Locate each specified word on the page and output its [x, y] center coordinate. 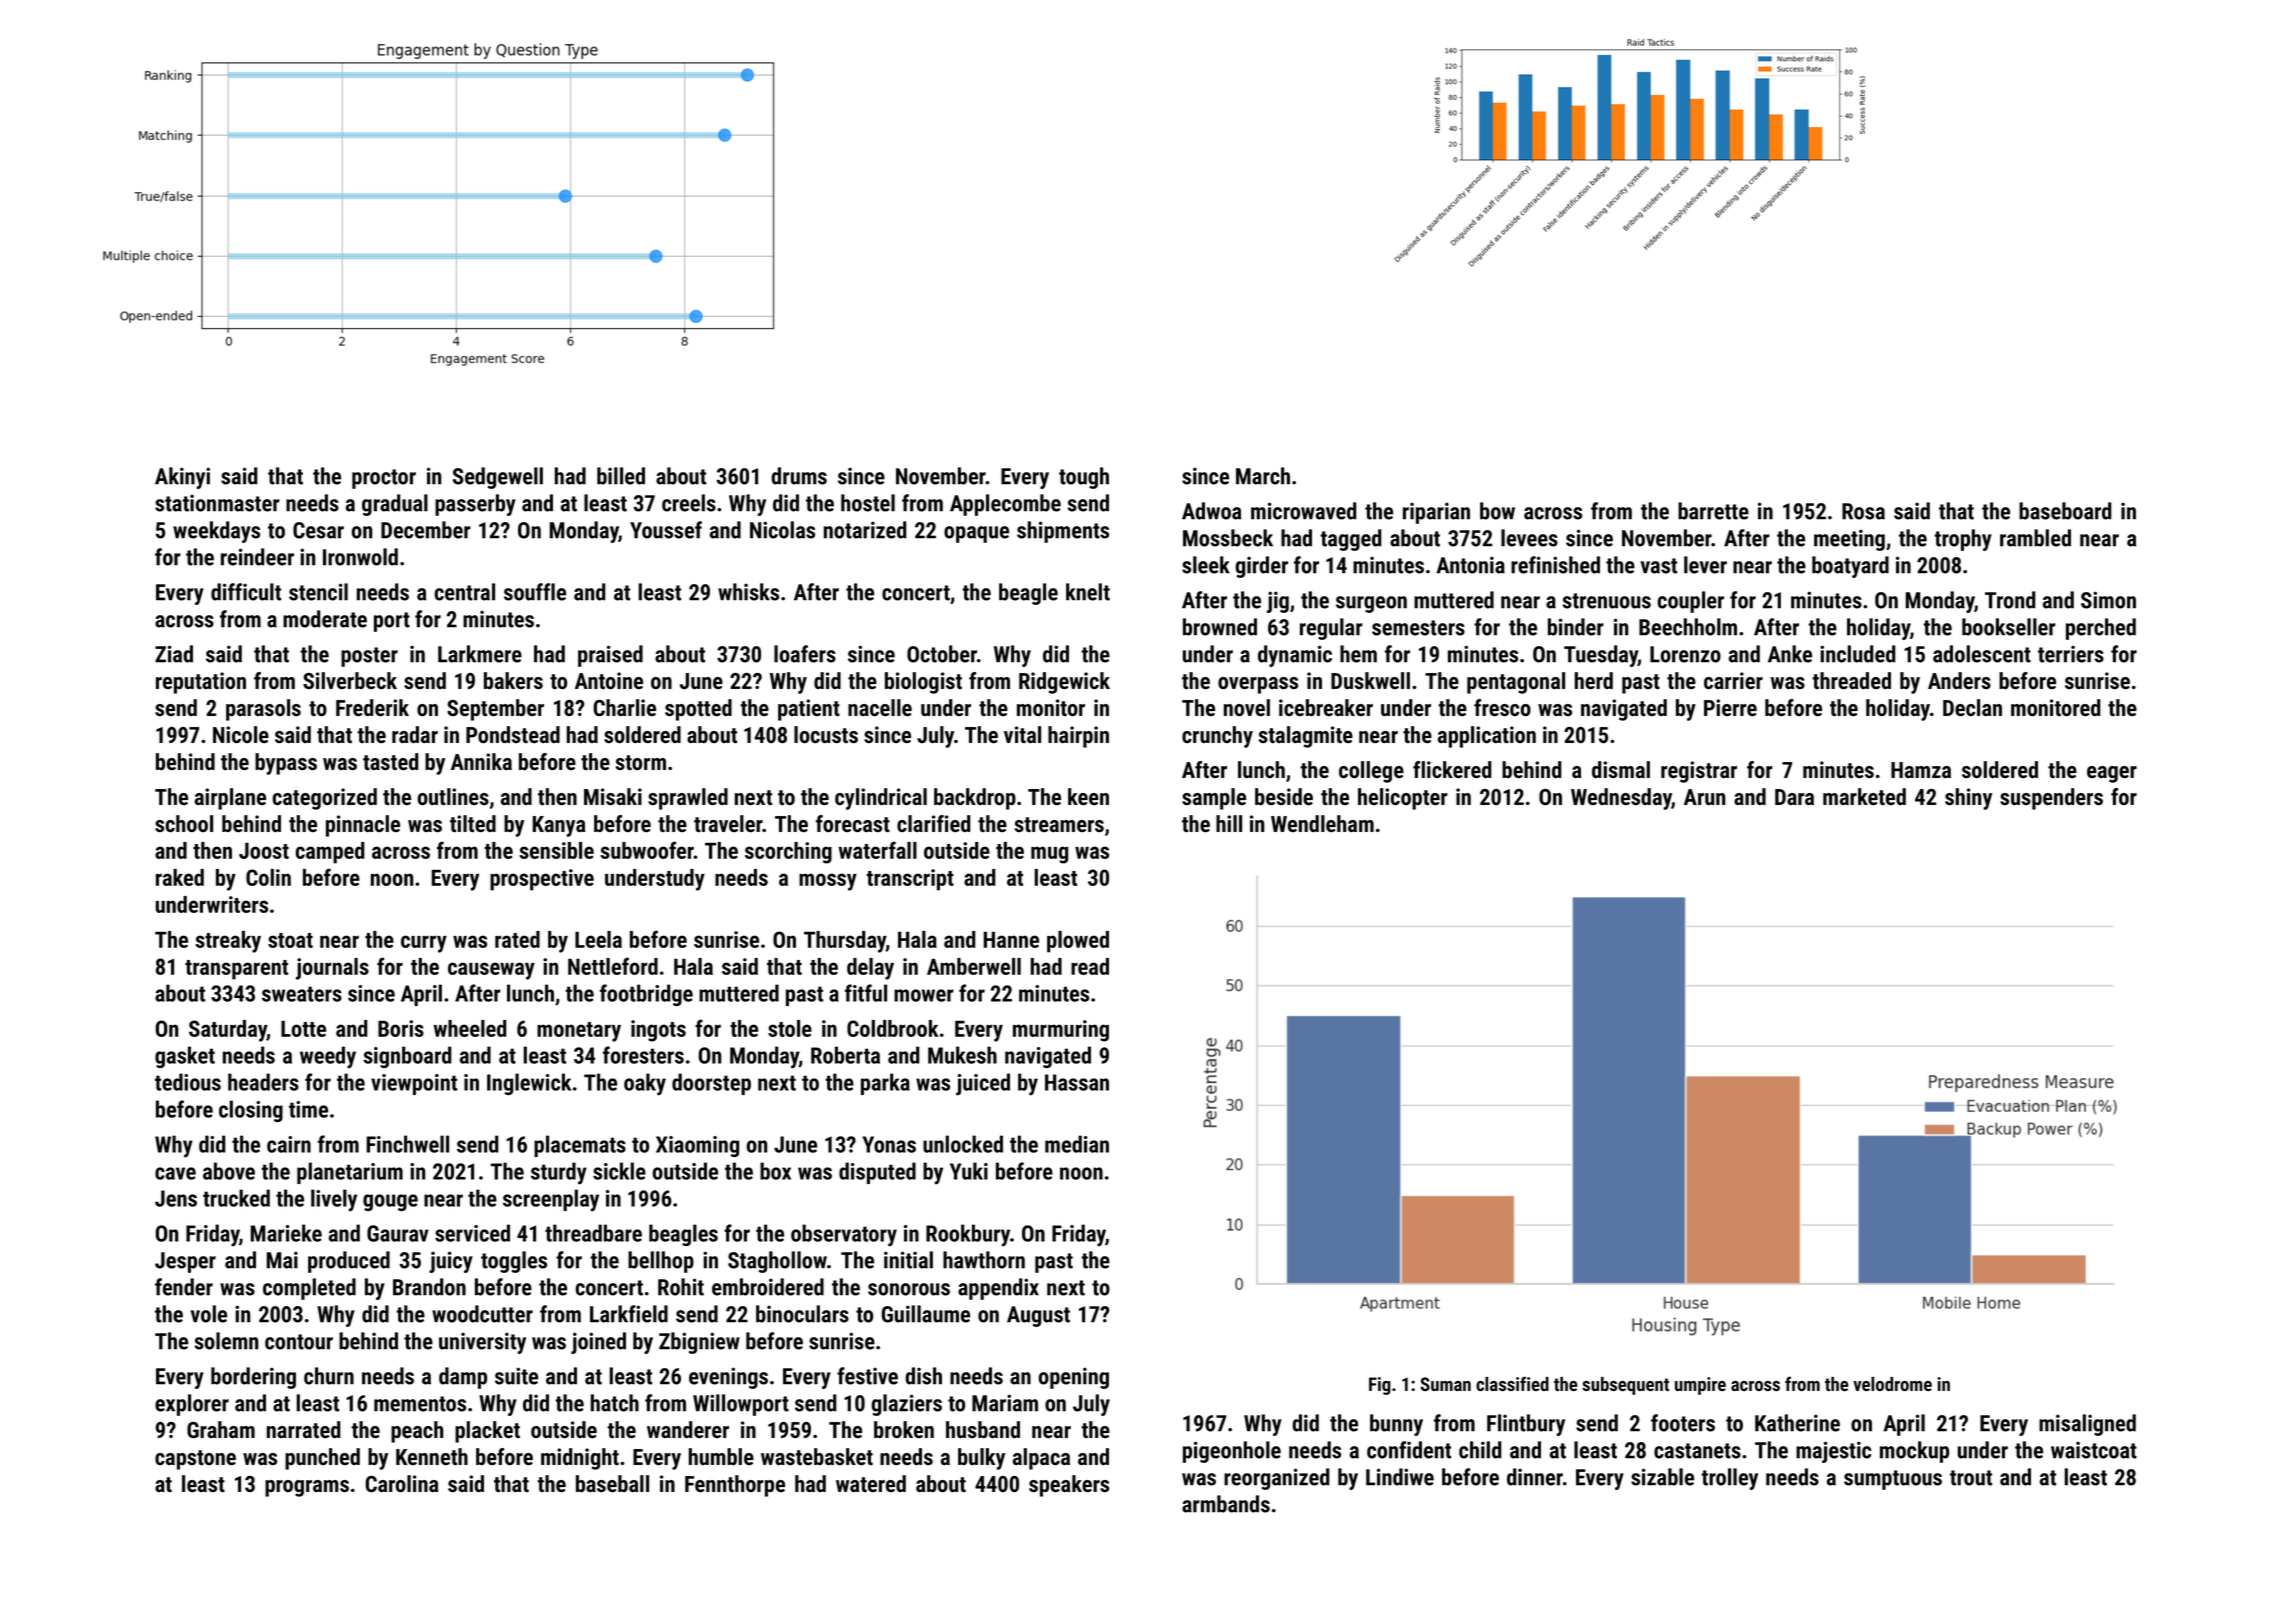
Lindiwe [1400, 1477]
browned [1220, 627]
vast [1659, 566]
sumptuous [1893, 1480]
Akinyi [182, 478]
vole [209, 1314]
